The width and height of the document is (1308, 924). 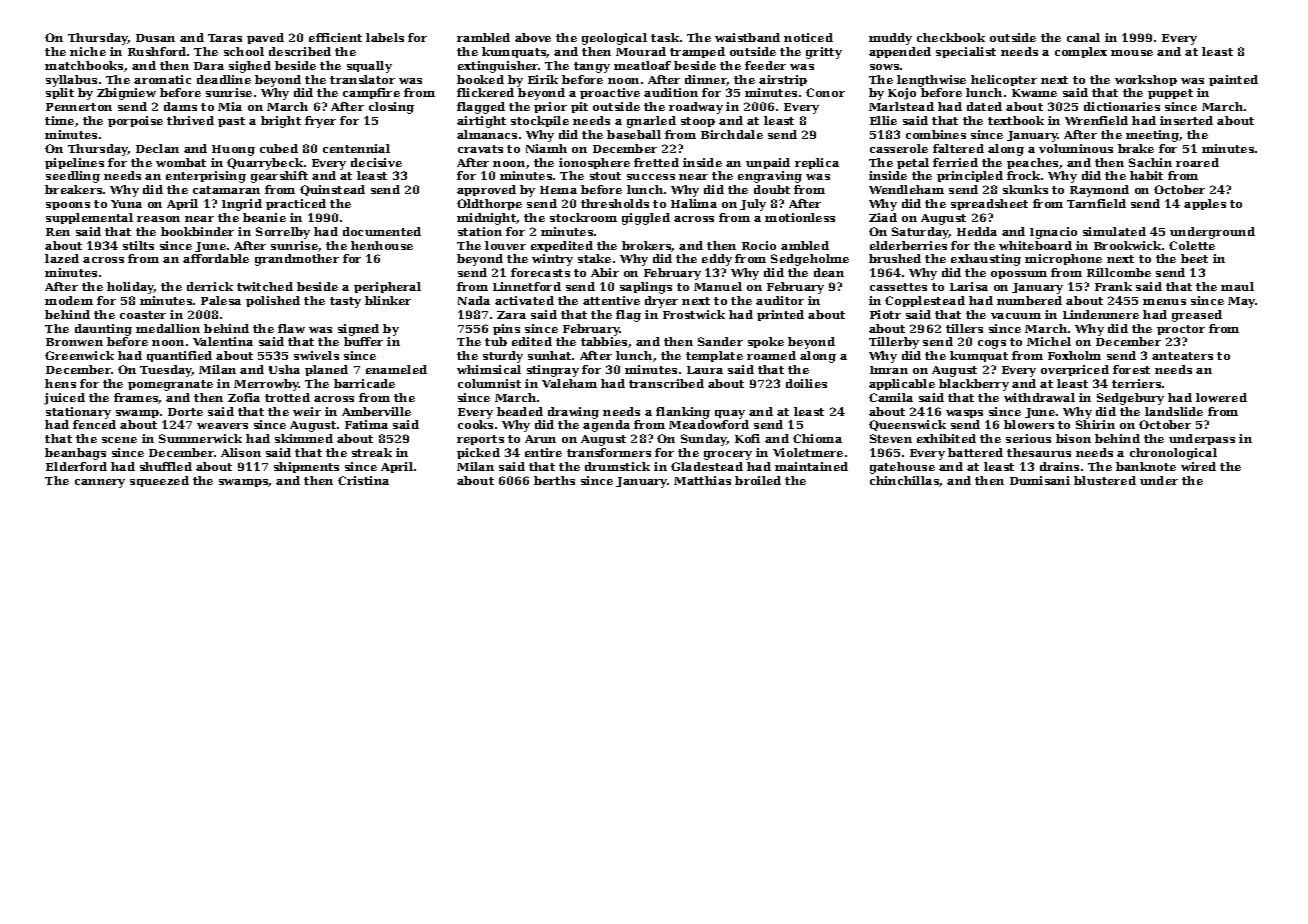 I want to click on roadway, so click(x=696, y=108).
